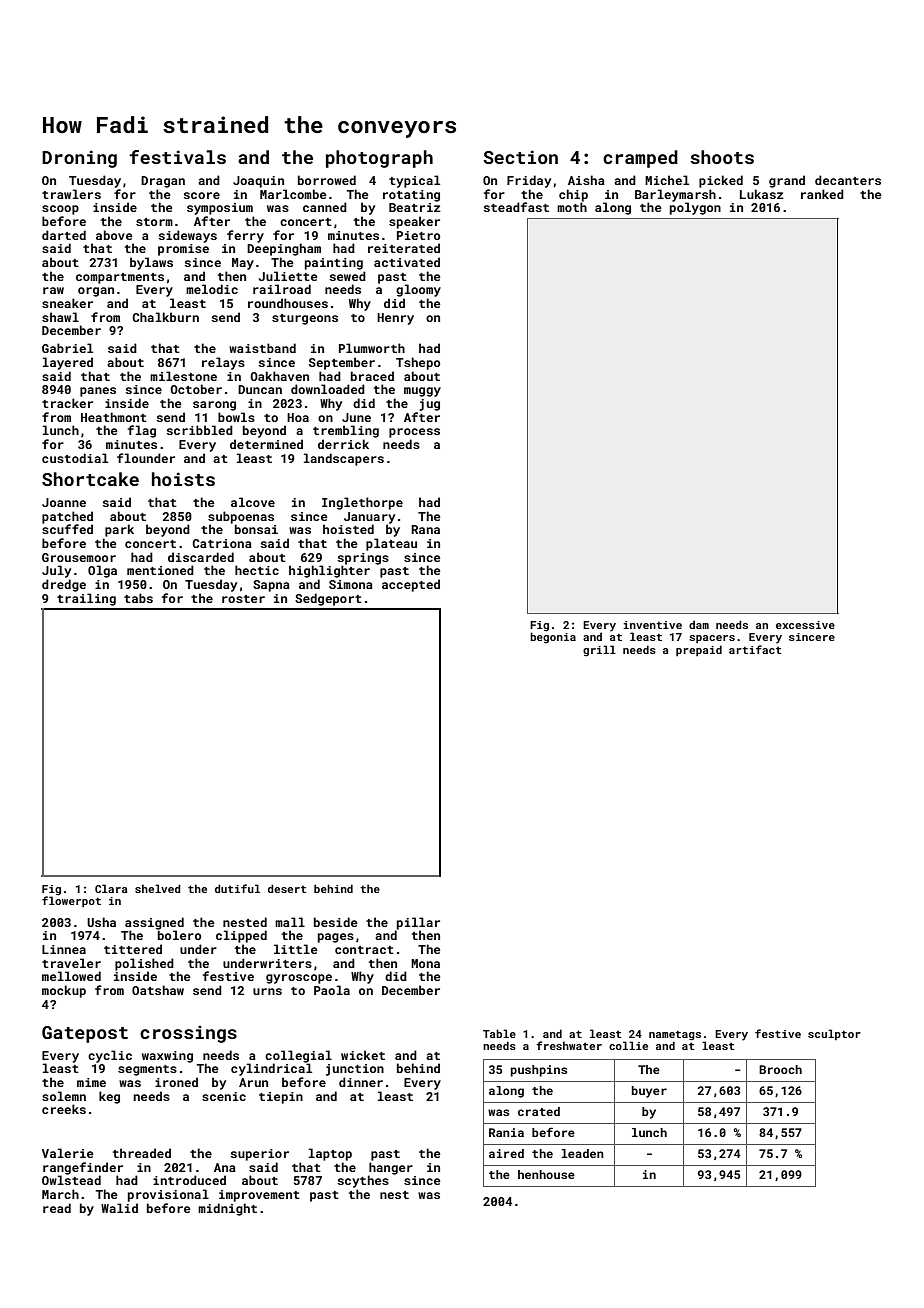  Describe the element at coordinates (822, 194) in the page. I see `ranked` at that location.
